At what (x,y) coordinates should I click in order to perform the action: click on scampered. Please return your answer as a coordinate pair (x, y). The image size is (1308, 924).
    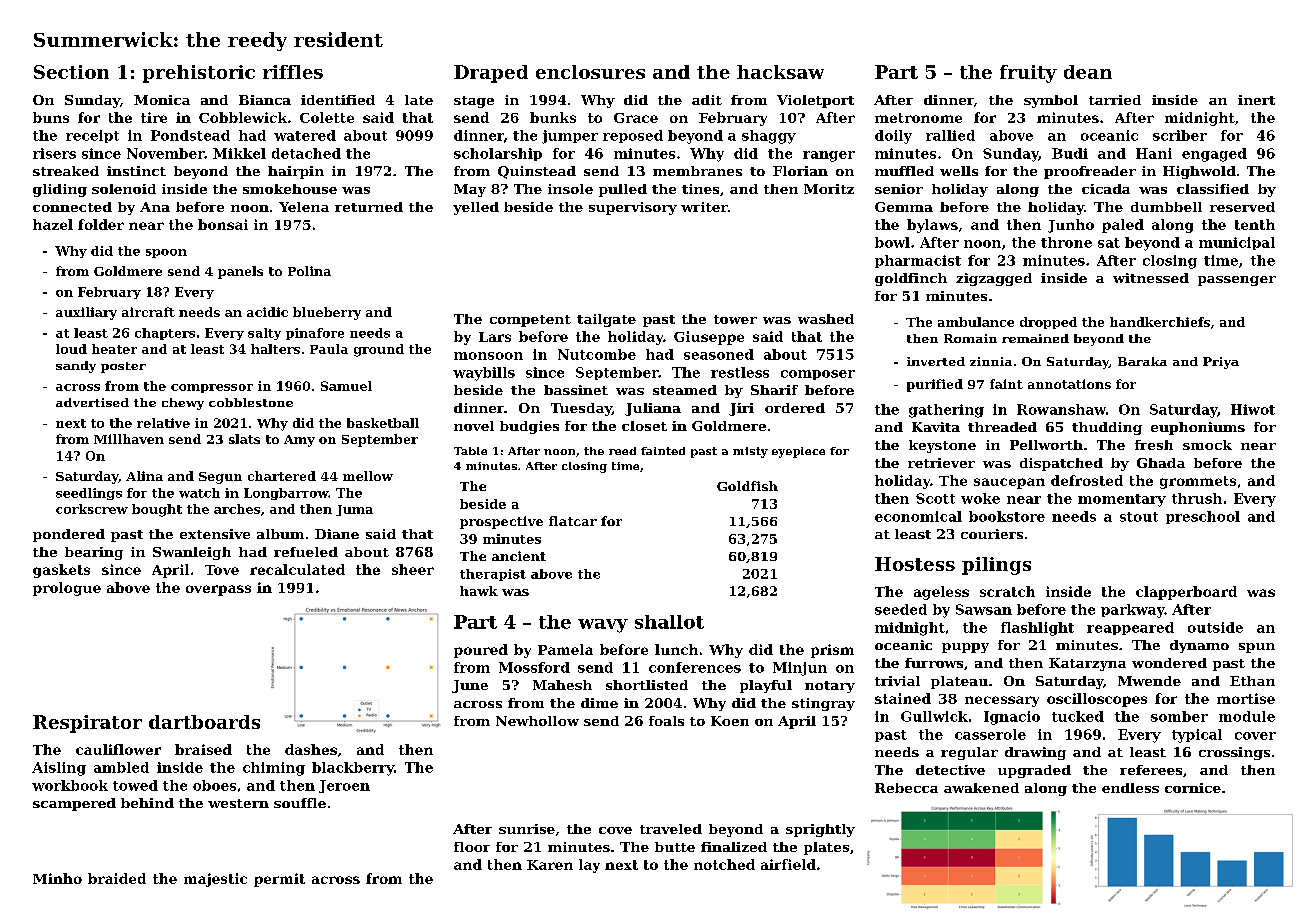
    Looking at the image, I should click on (74, 804).
